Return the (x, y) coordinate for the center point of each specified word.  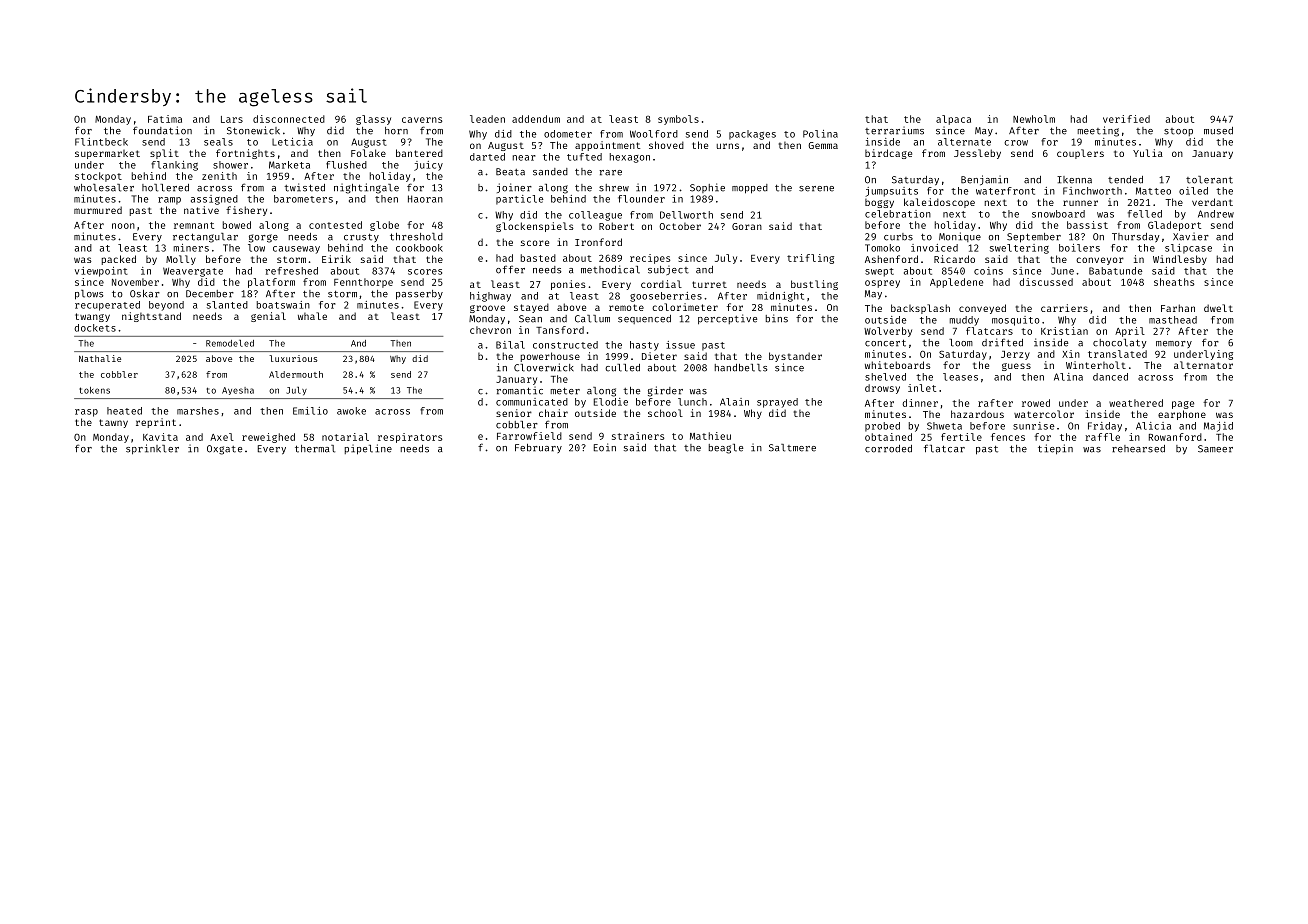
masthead (1173, 320)
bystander (795, 357)
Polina (820, 134)
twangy (92, 317)
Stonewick (253, 130)
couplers (1080, 154)
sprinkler (152, 449)
